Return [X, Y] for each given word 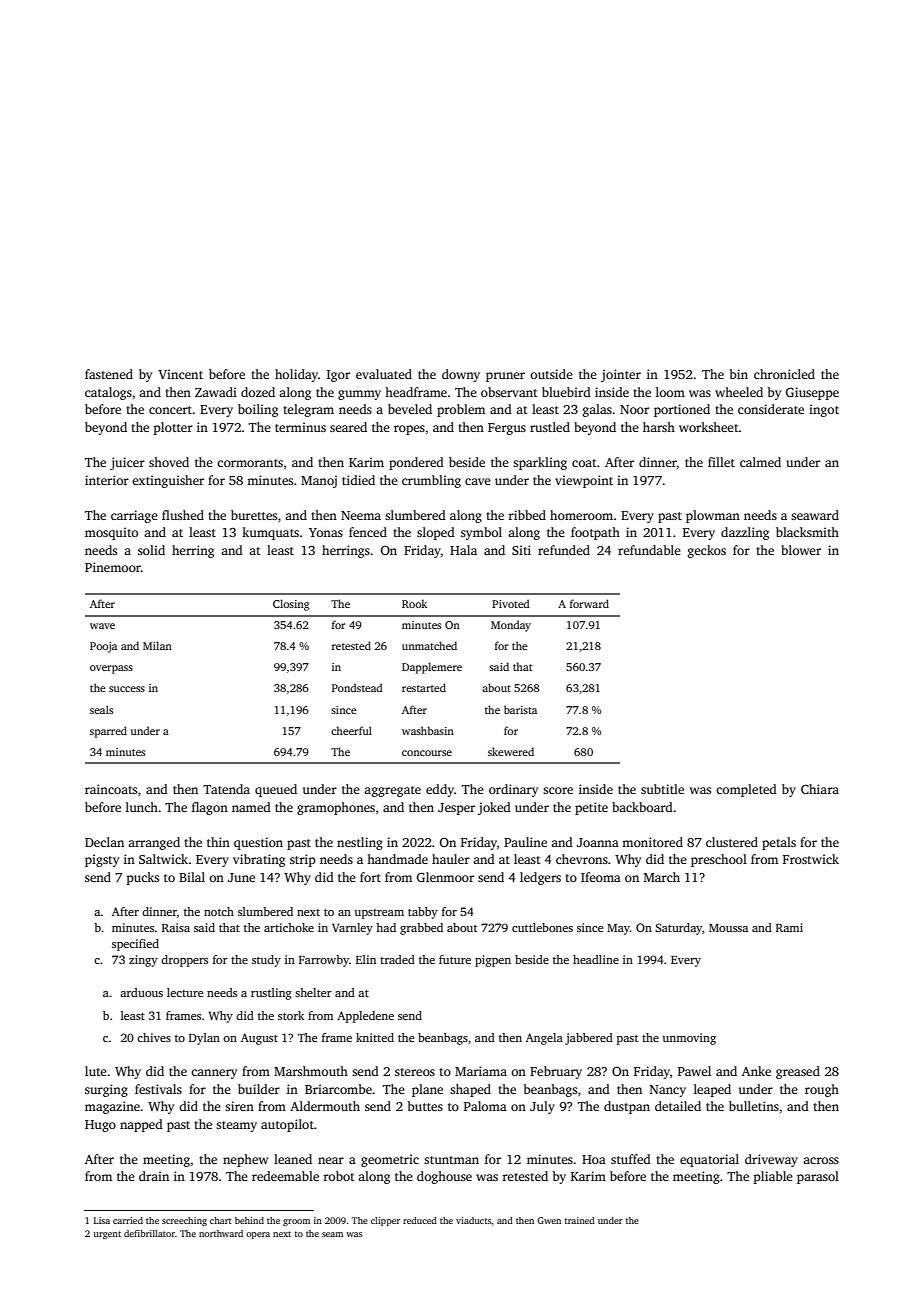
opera [258, 1235]
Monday [511, 626]
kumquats [270, 533]
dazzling [745, 533]
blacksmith [807, 532]
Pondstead [357, 687]
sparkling [540, 463]
